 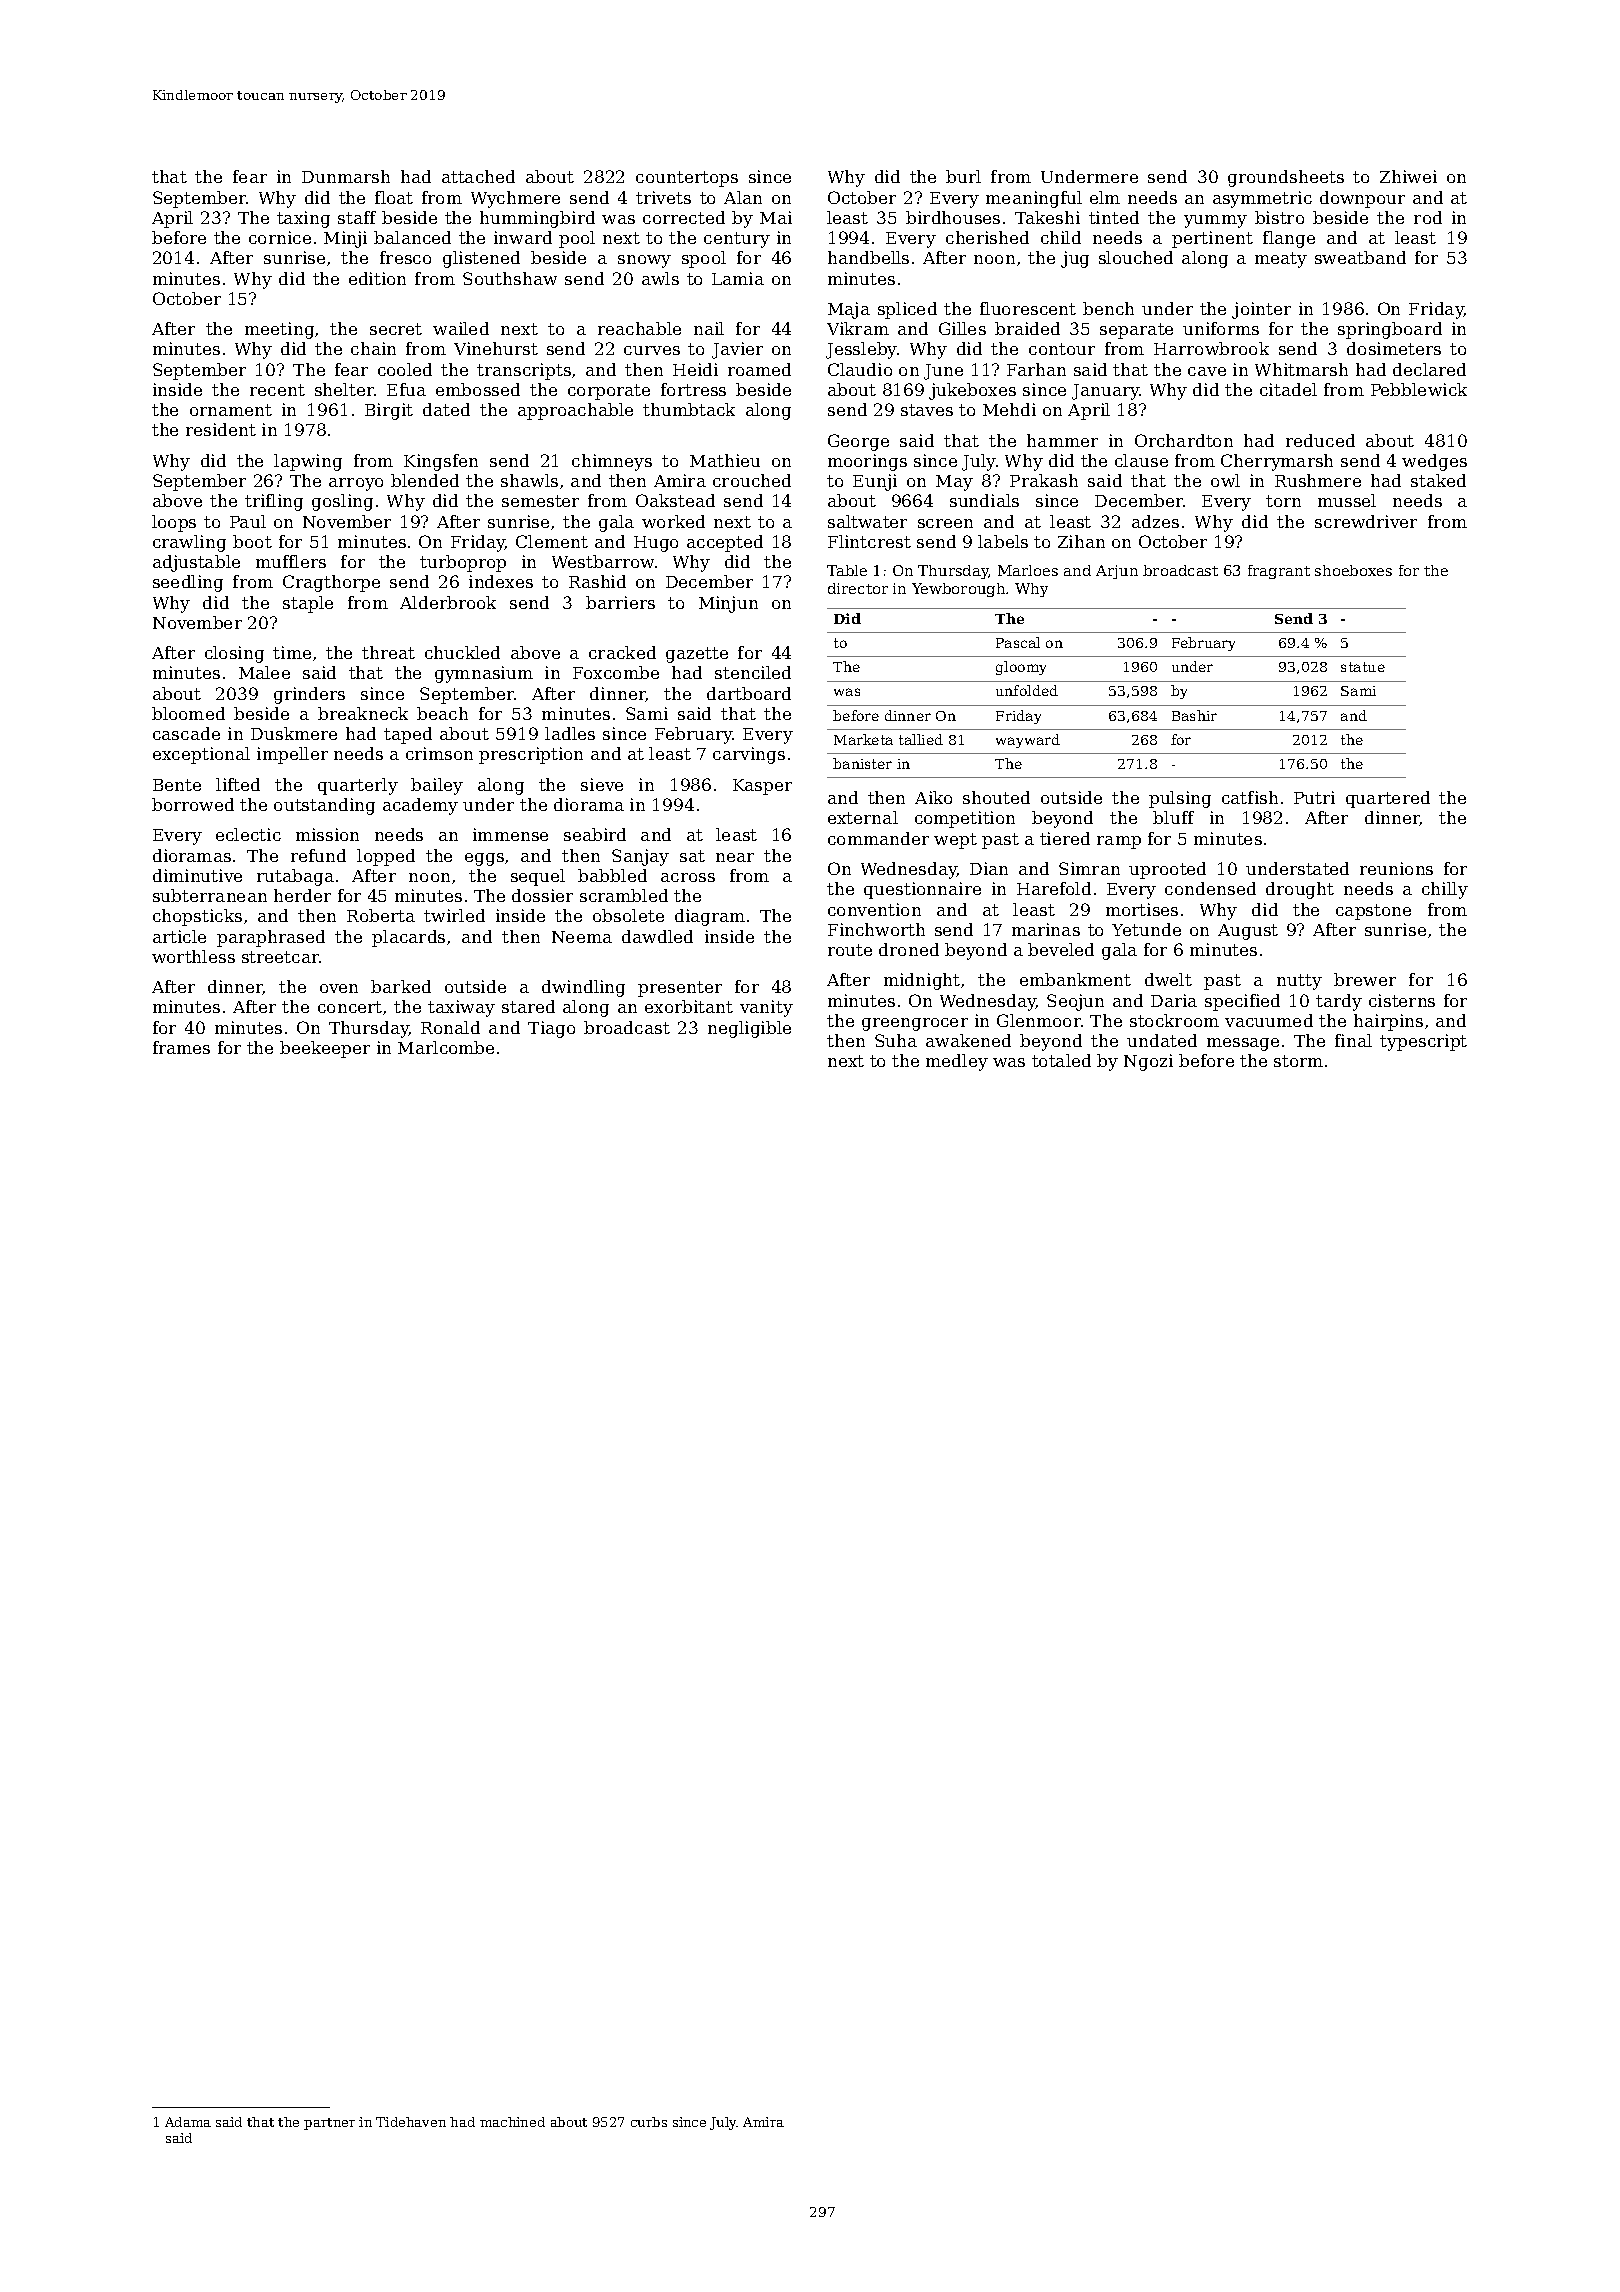 I want to click on Aiko, so click(x=933, y=797).
